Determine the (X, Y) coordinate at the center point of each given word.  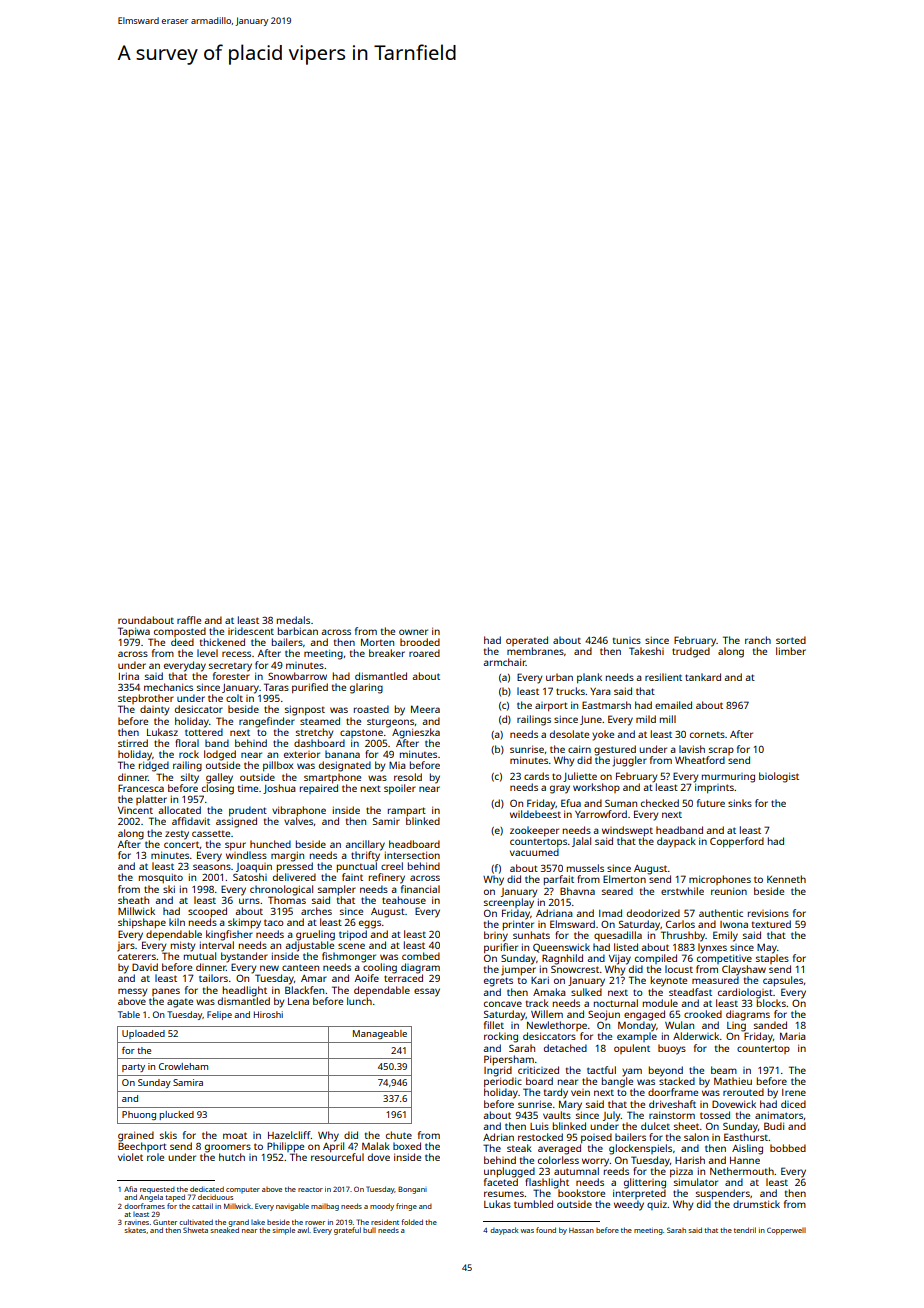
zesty (177, 835)
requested (157, 1190)
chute (399, 1135)
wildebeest (535, 814)
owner (413, 632)
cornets (707, 734)
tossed (715, 1115)
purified (310, 688)
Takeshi (646, 651)
